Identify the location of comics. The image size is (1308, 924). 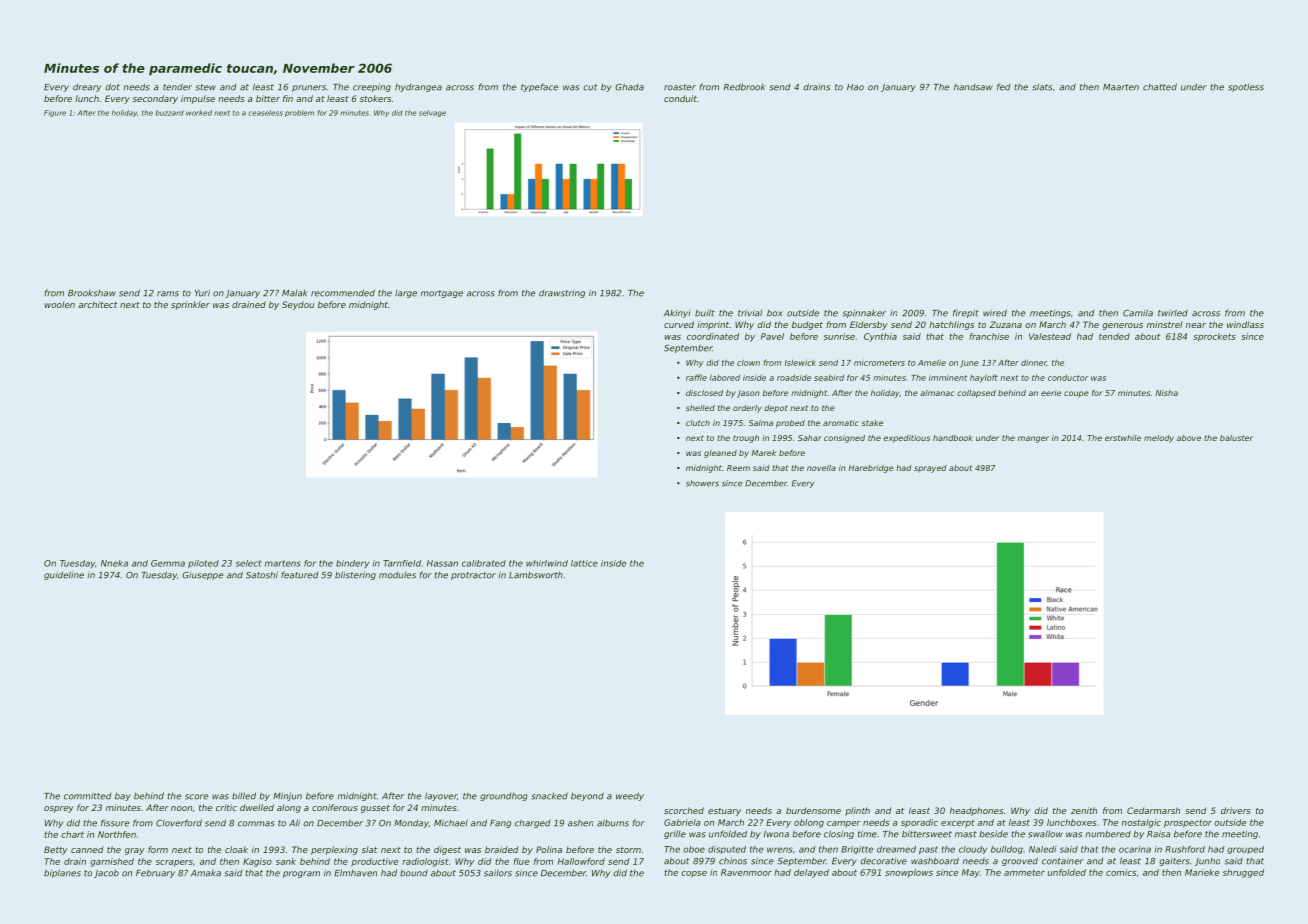
(1121, 872).
